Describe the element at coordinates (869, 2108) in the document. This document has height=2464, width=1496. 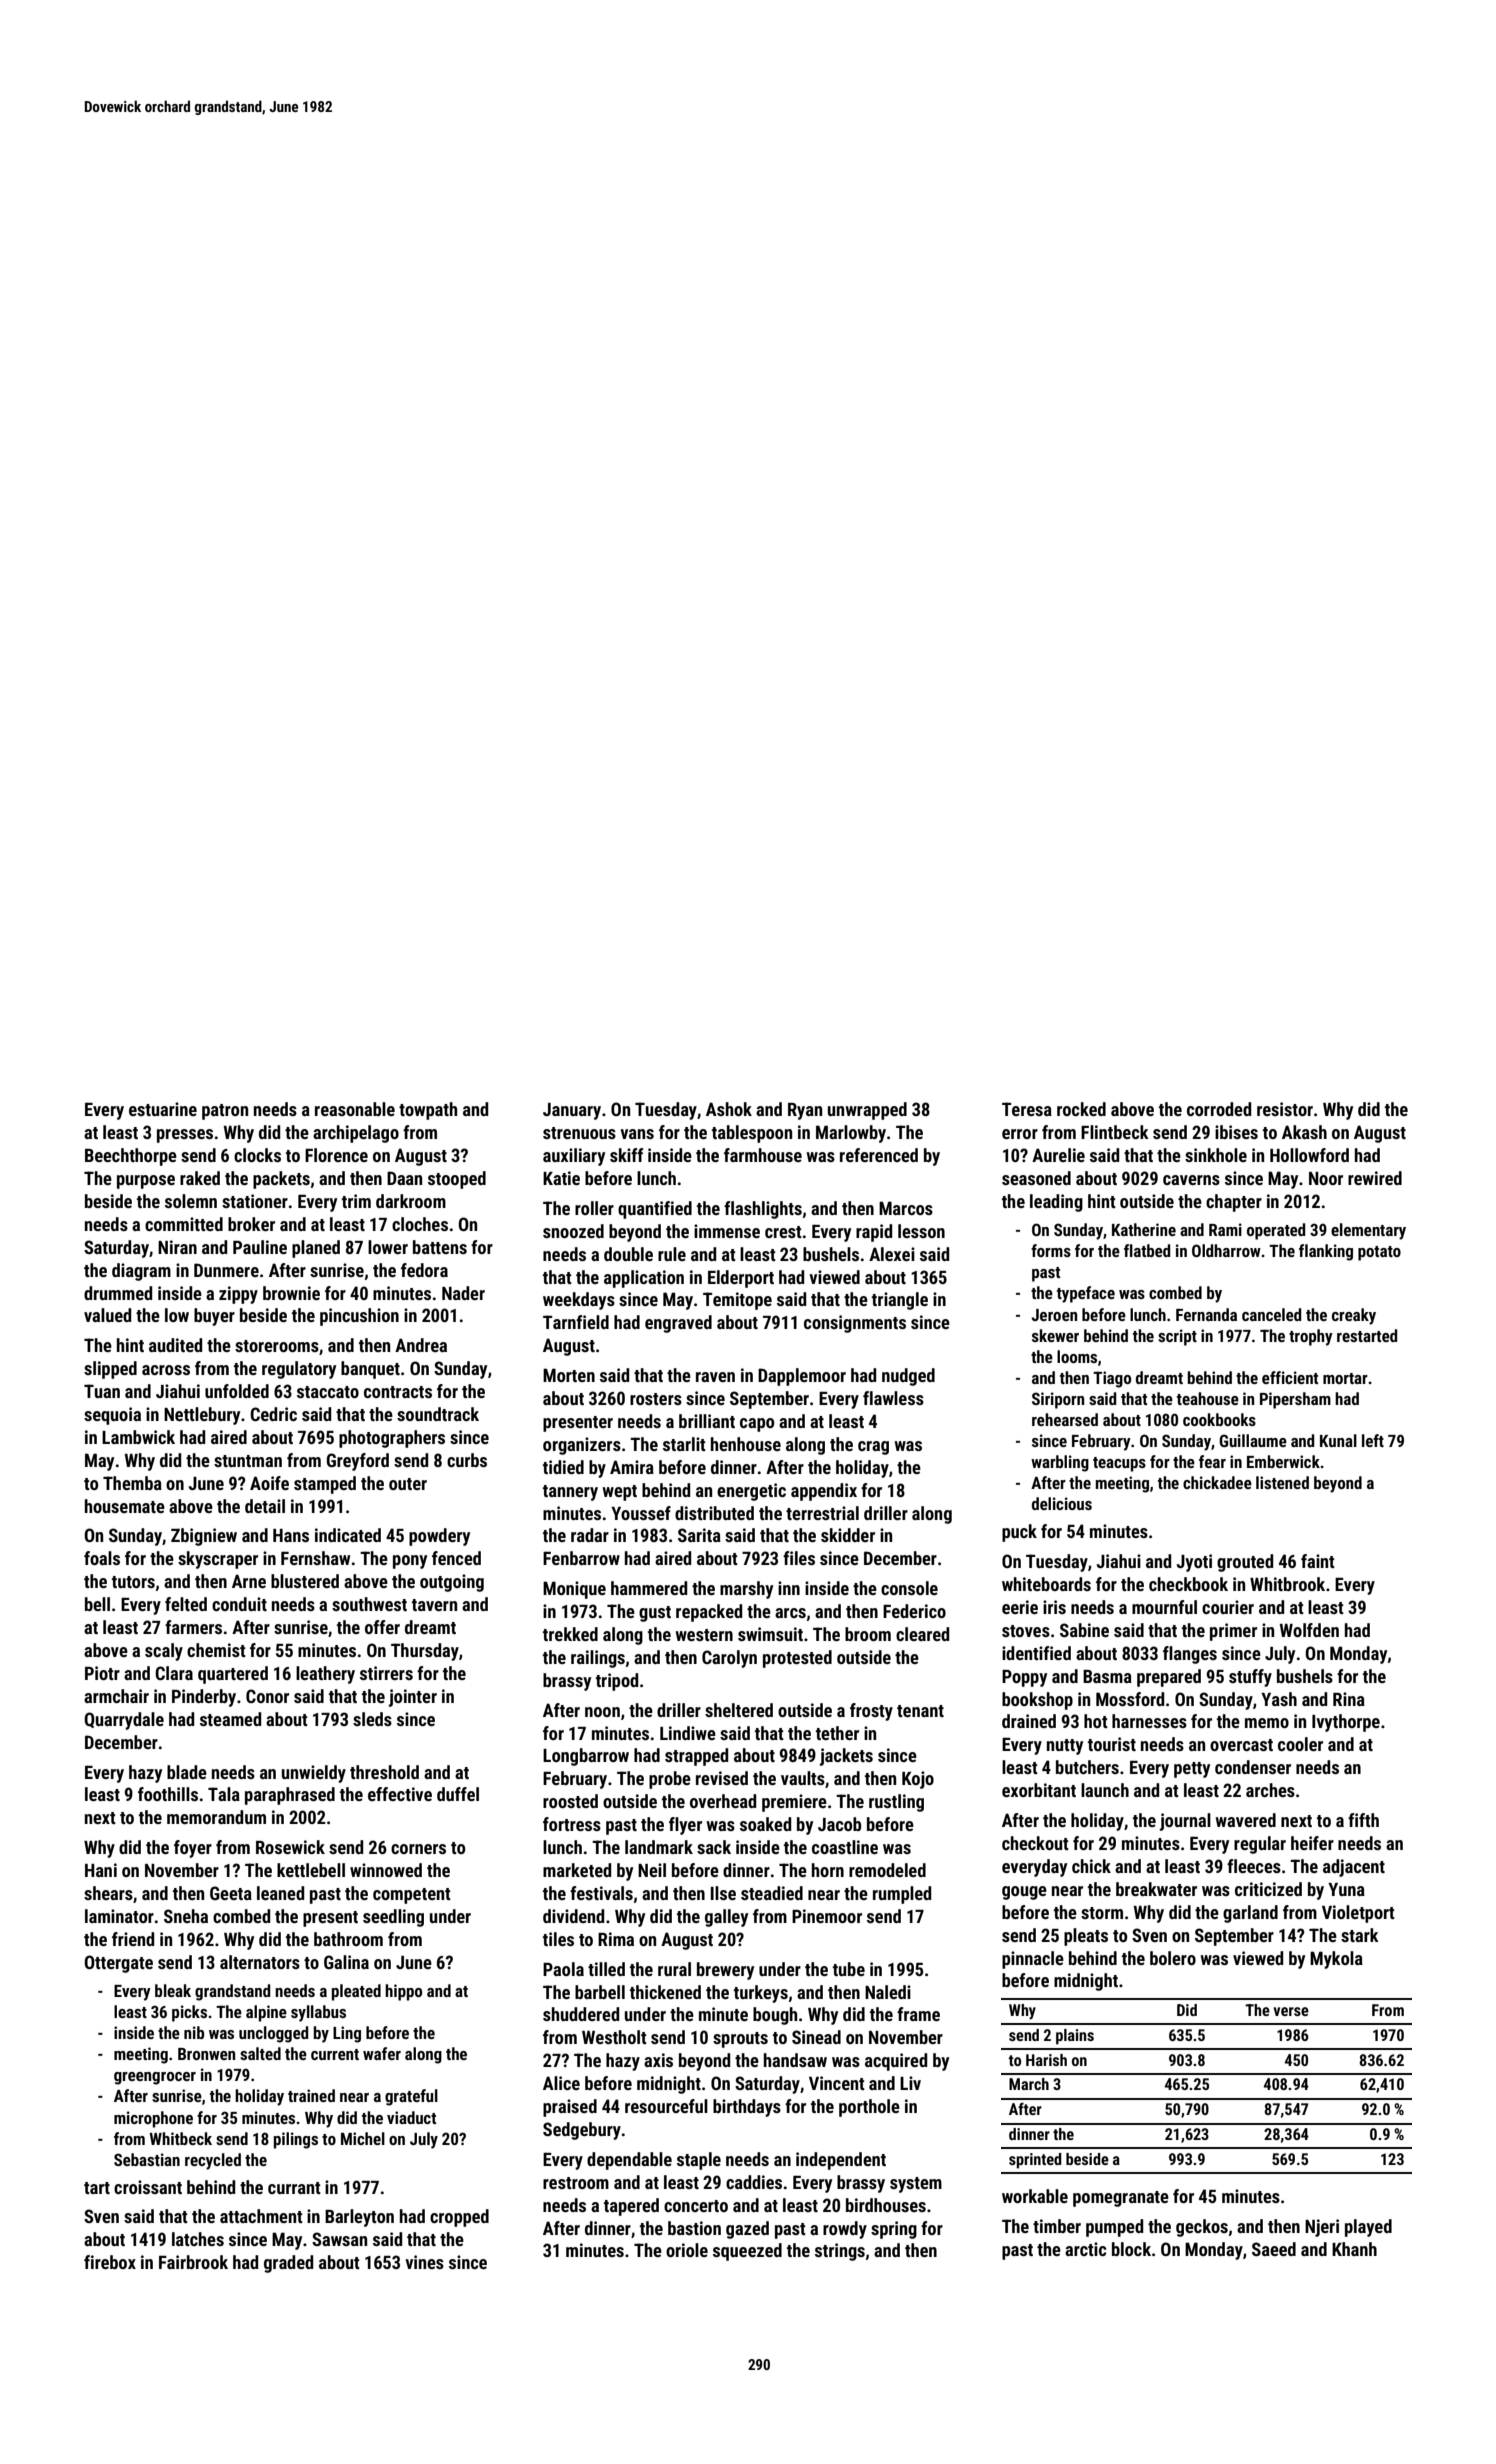
I see `porthole` at that location.
